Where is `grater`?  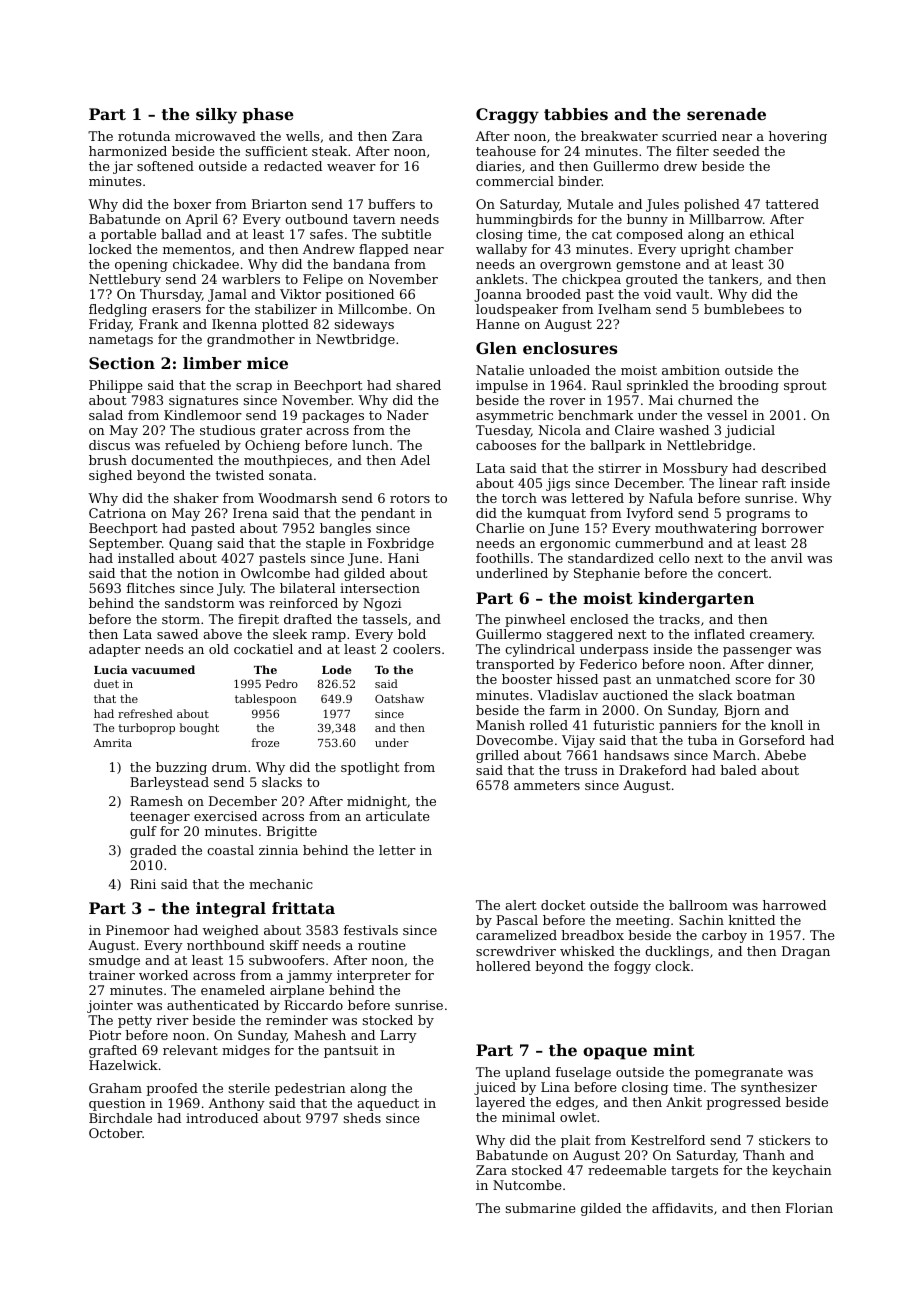
grater is located at coordinates (281, 432).
